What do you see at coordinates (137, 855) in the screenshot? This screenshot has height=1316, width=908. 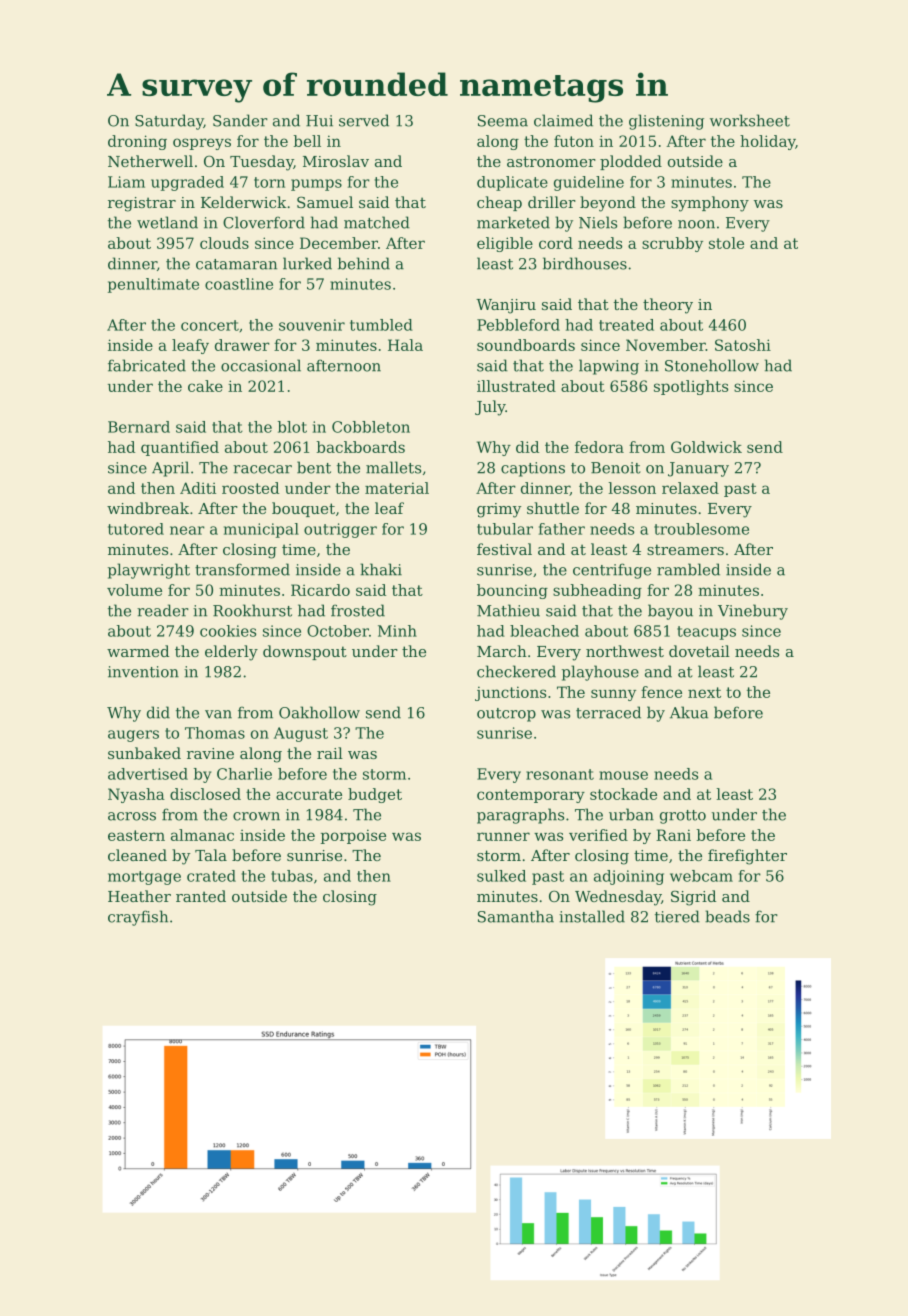 I see `cleaned` at bounding box center [137, 855].
